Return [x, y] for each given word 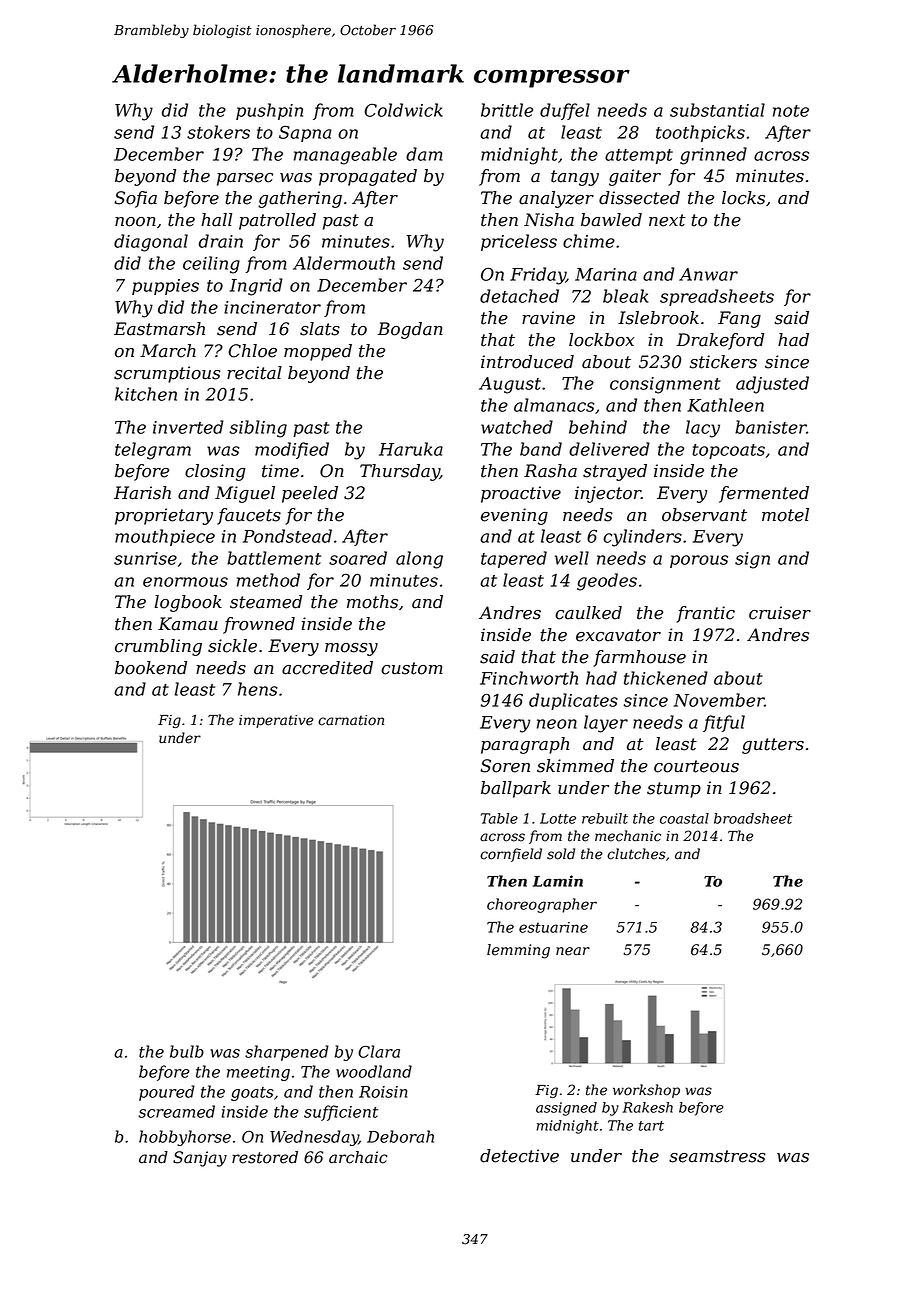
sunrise [145, 558]
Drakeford [720, 341]
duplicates [573, 701]
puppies [165, 287]
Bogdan [410, 330]
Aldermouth [344, 263]
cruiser [780, 613]
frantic [705, 614]
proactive [521, 494]
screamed [176, 1111]
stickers [723, 362]
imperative [276, 721]
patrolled [277, 221]
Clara [379, 1051]
